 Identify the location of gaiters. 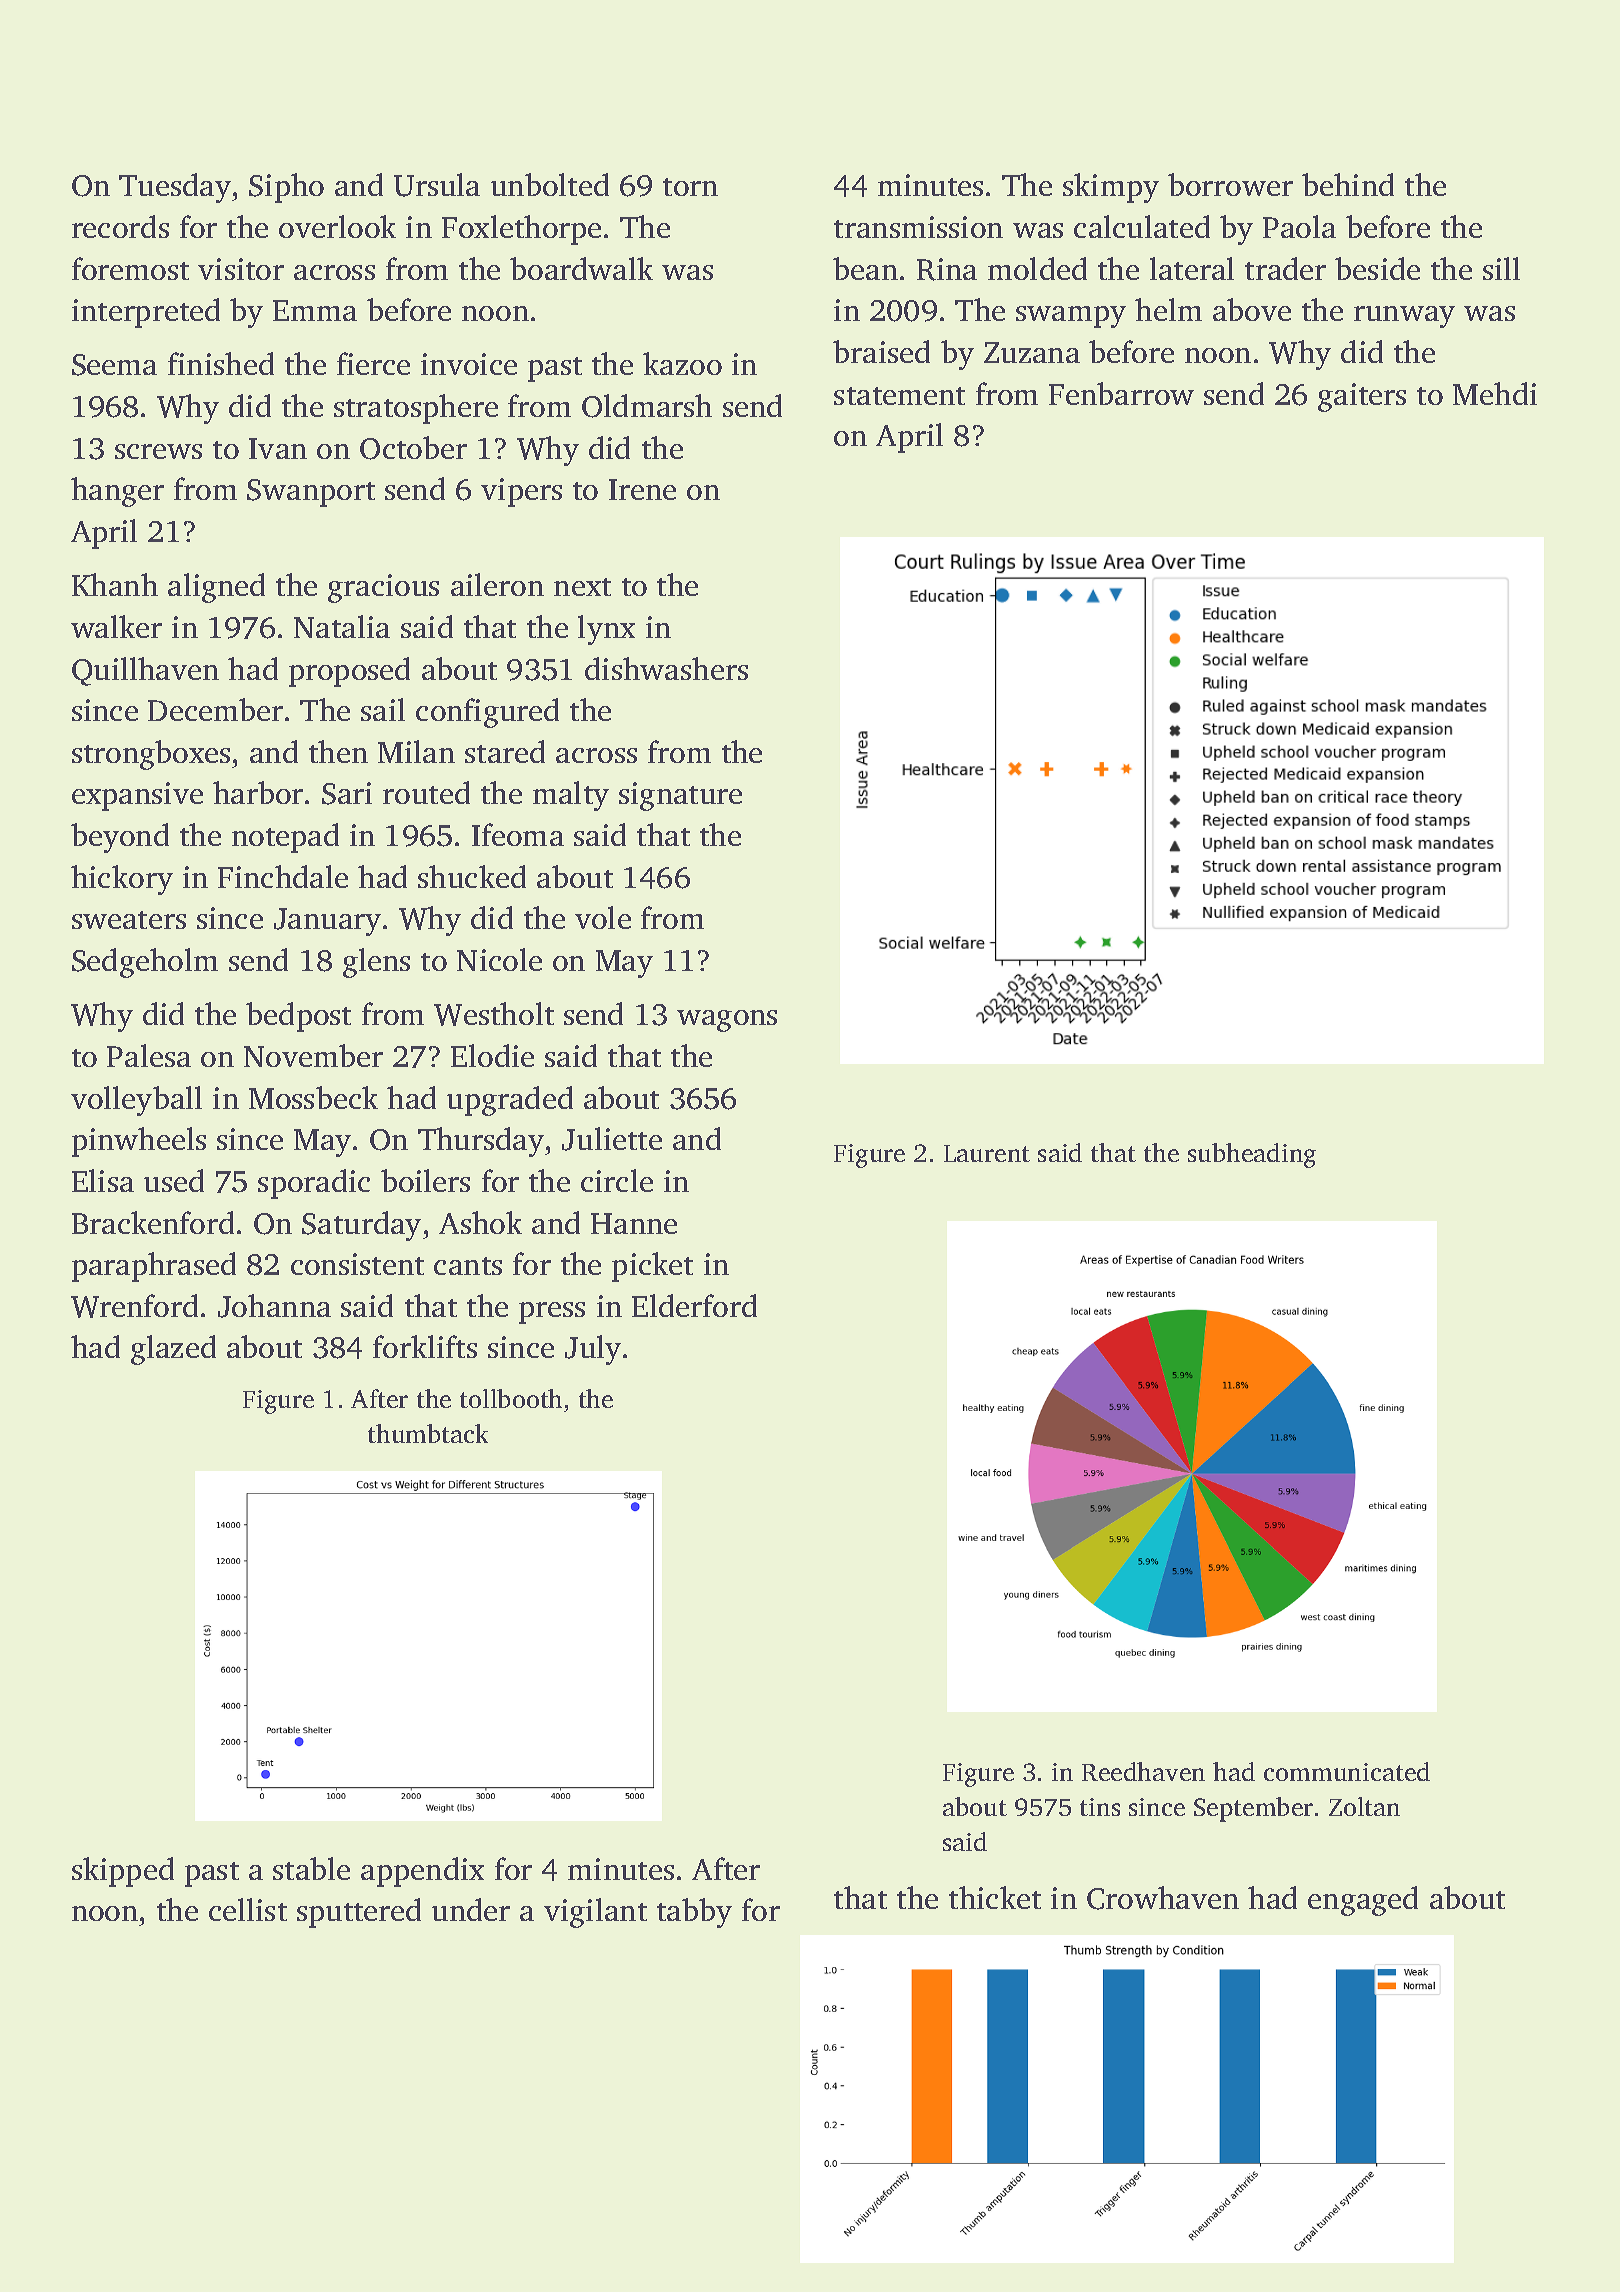
(1362, 397).
